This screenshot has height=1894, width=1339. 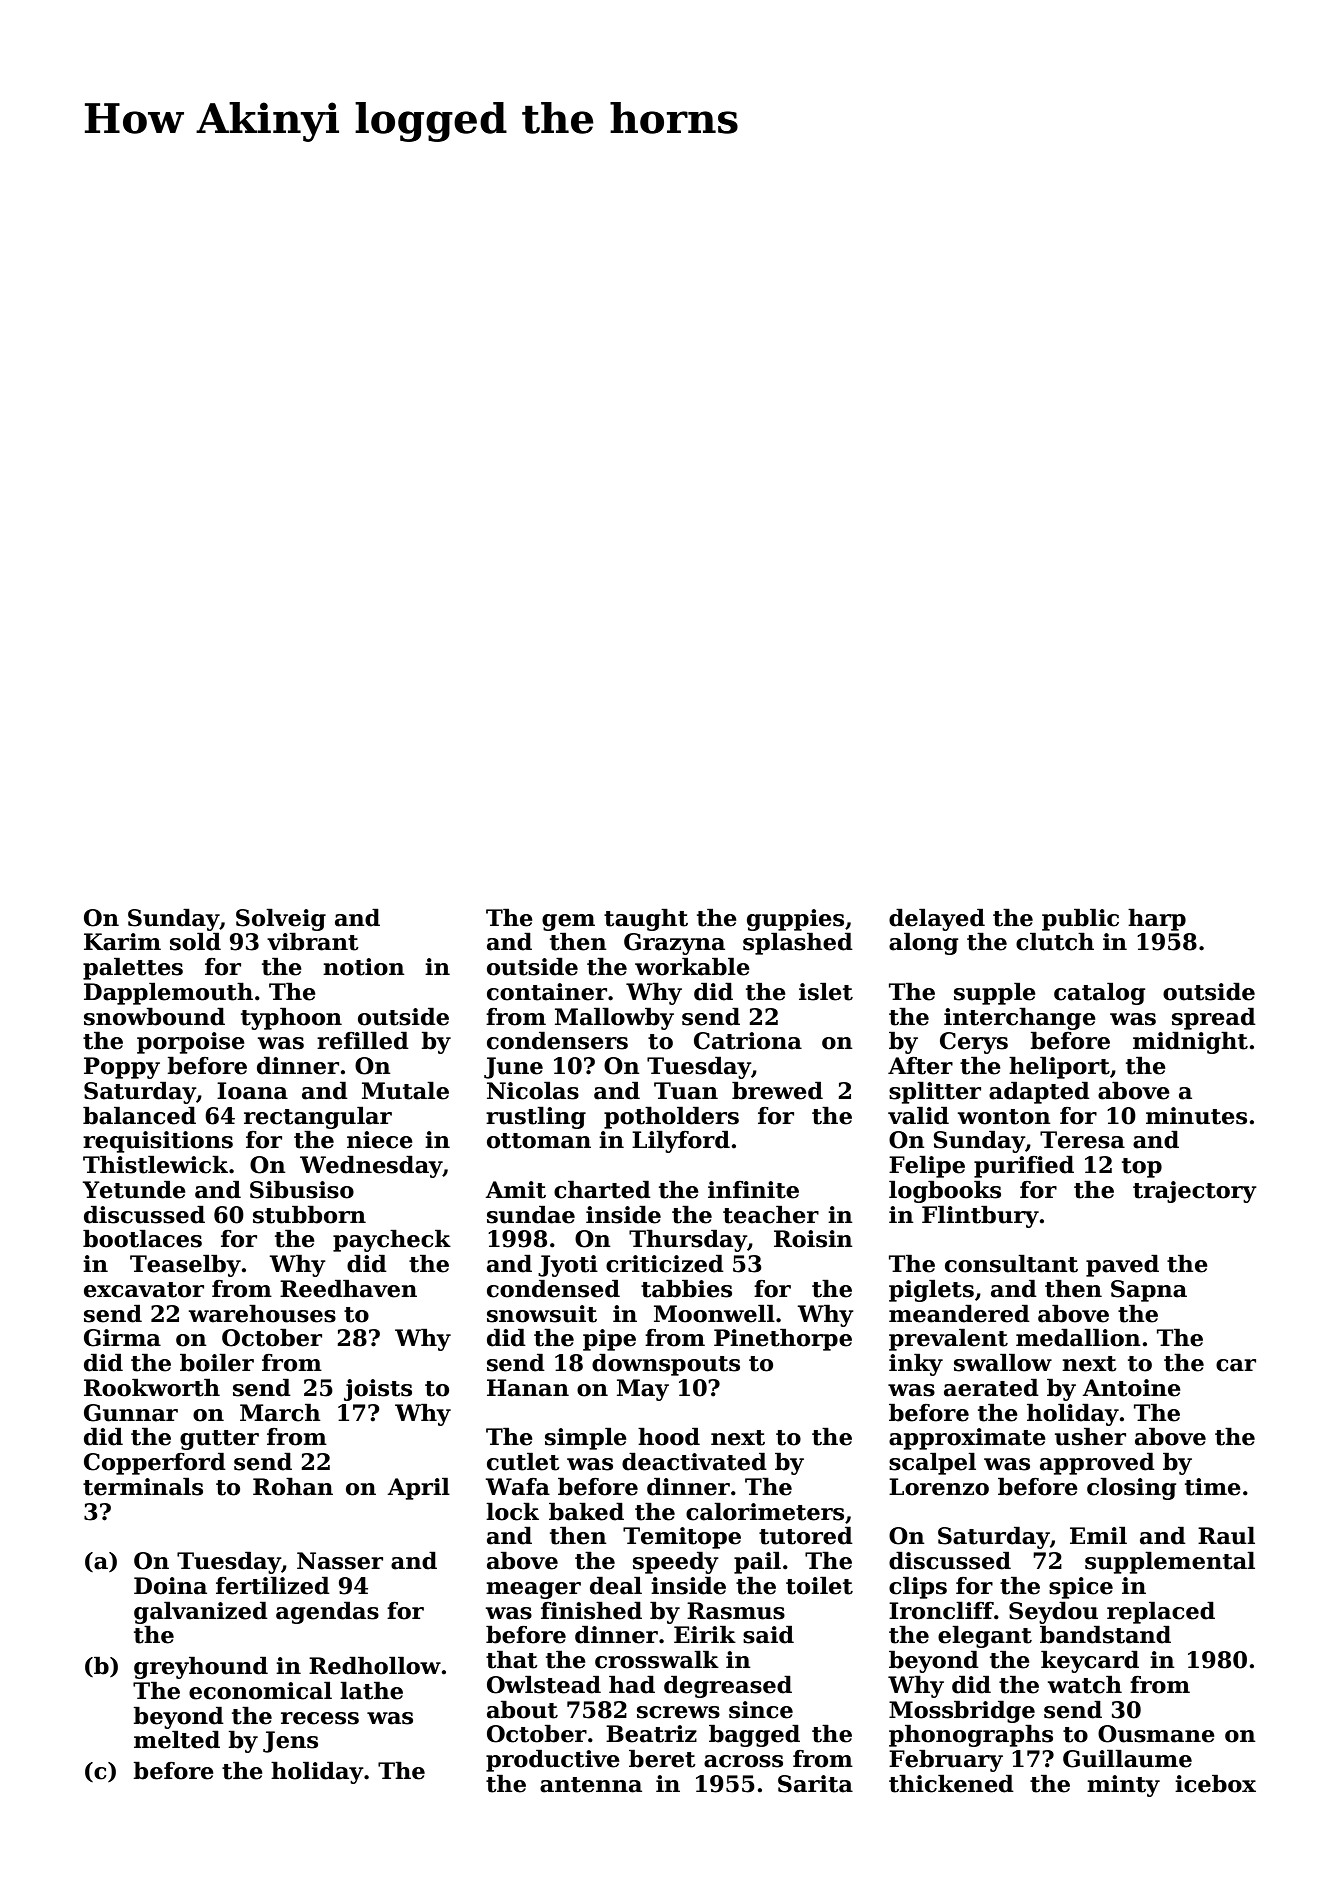 What do you see at coordinates (281, 919) in the screenshot?
I see `Solveig` at bounding box center [281, 919].
